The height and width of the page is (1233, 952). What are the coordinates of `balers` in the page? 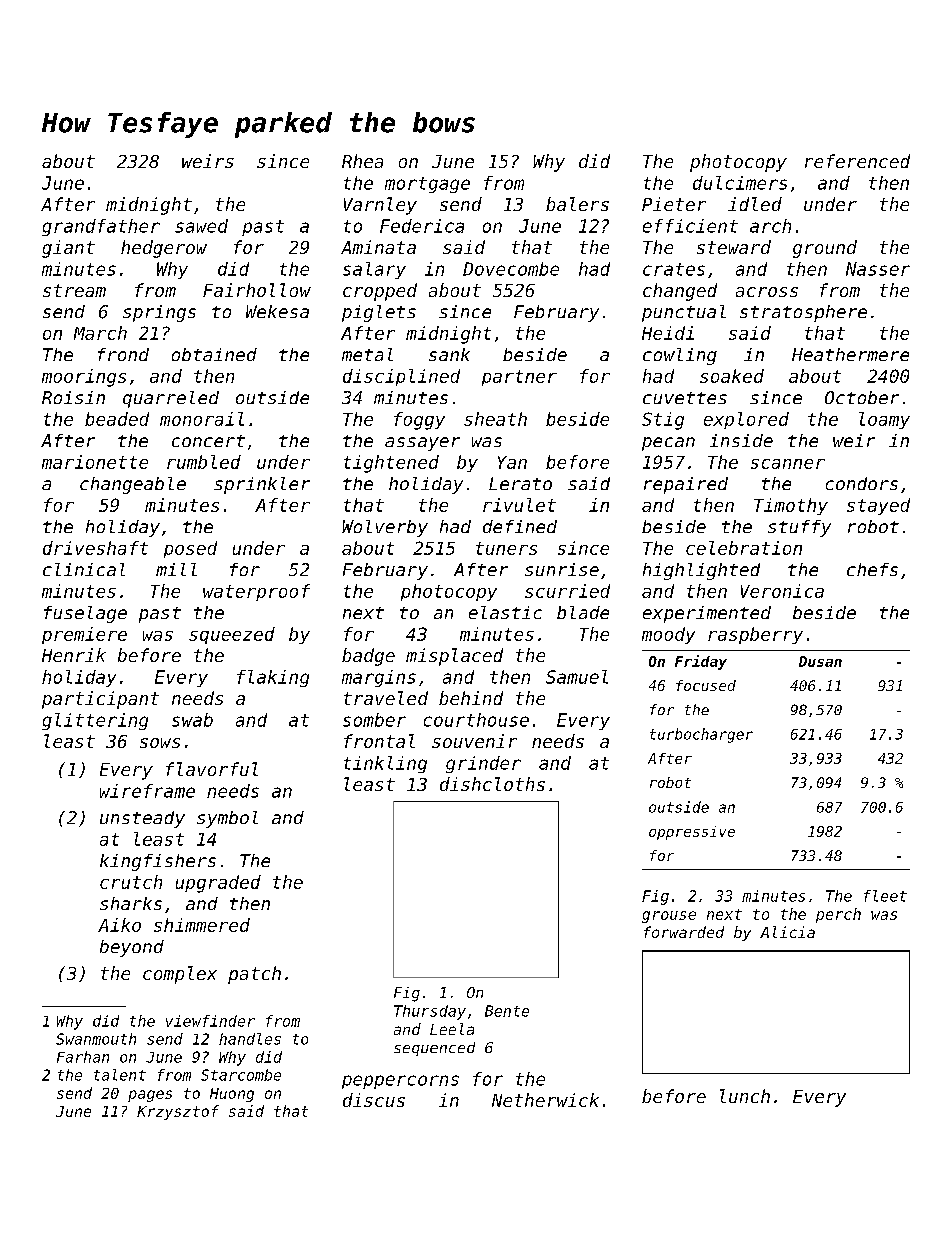 It's located at (577, 204).
